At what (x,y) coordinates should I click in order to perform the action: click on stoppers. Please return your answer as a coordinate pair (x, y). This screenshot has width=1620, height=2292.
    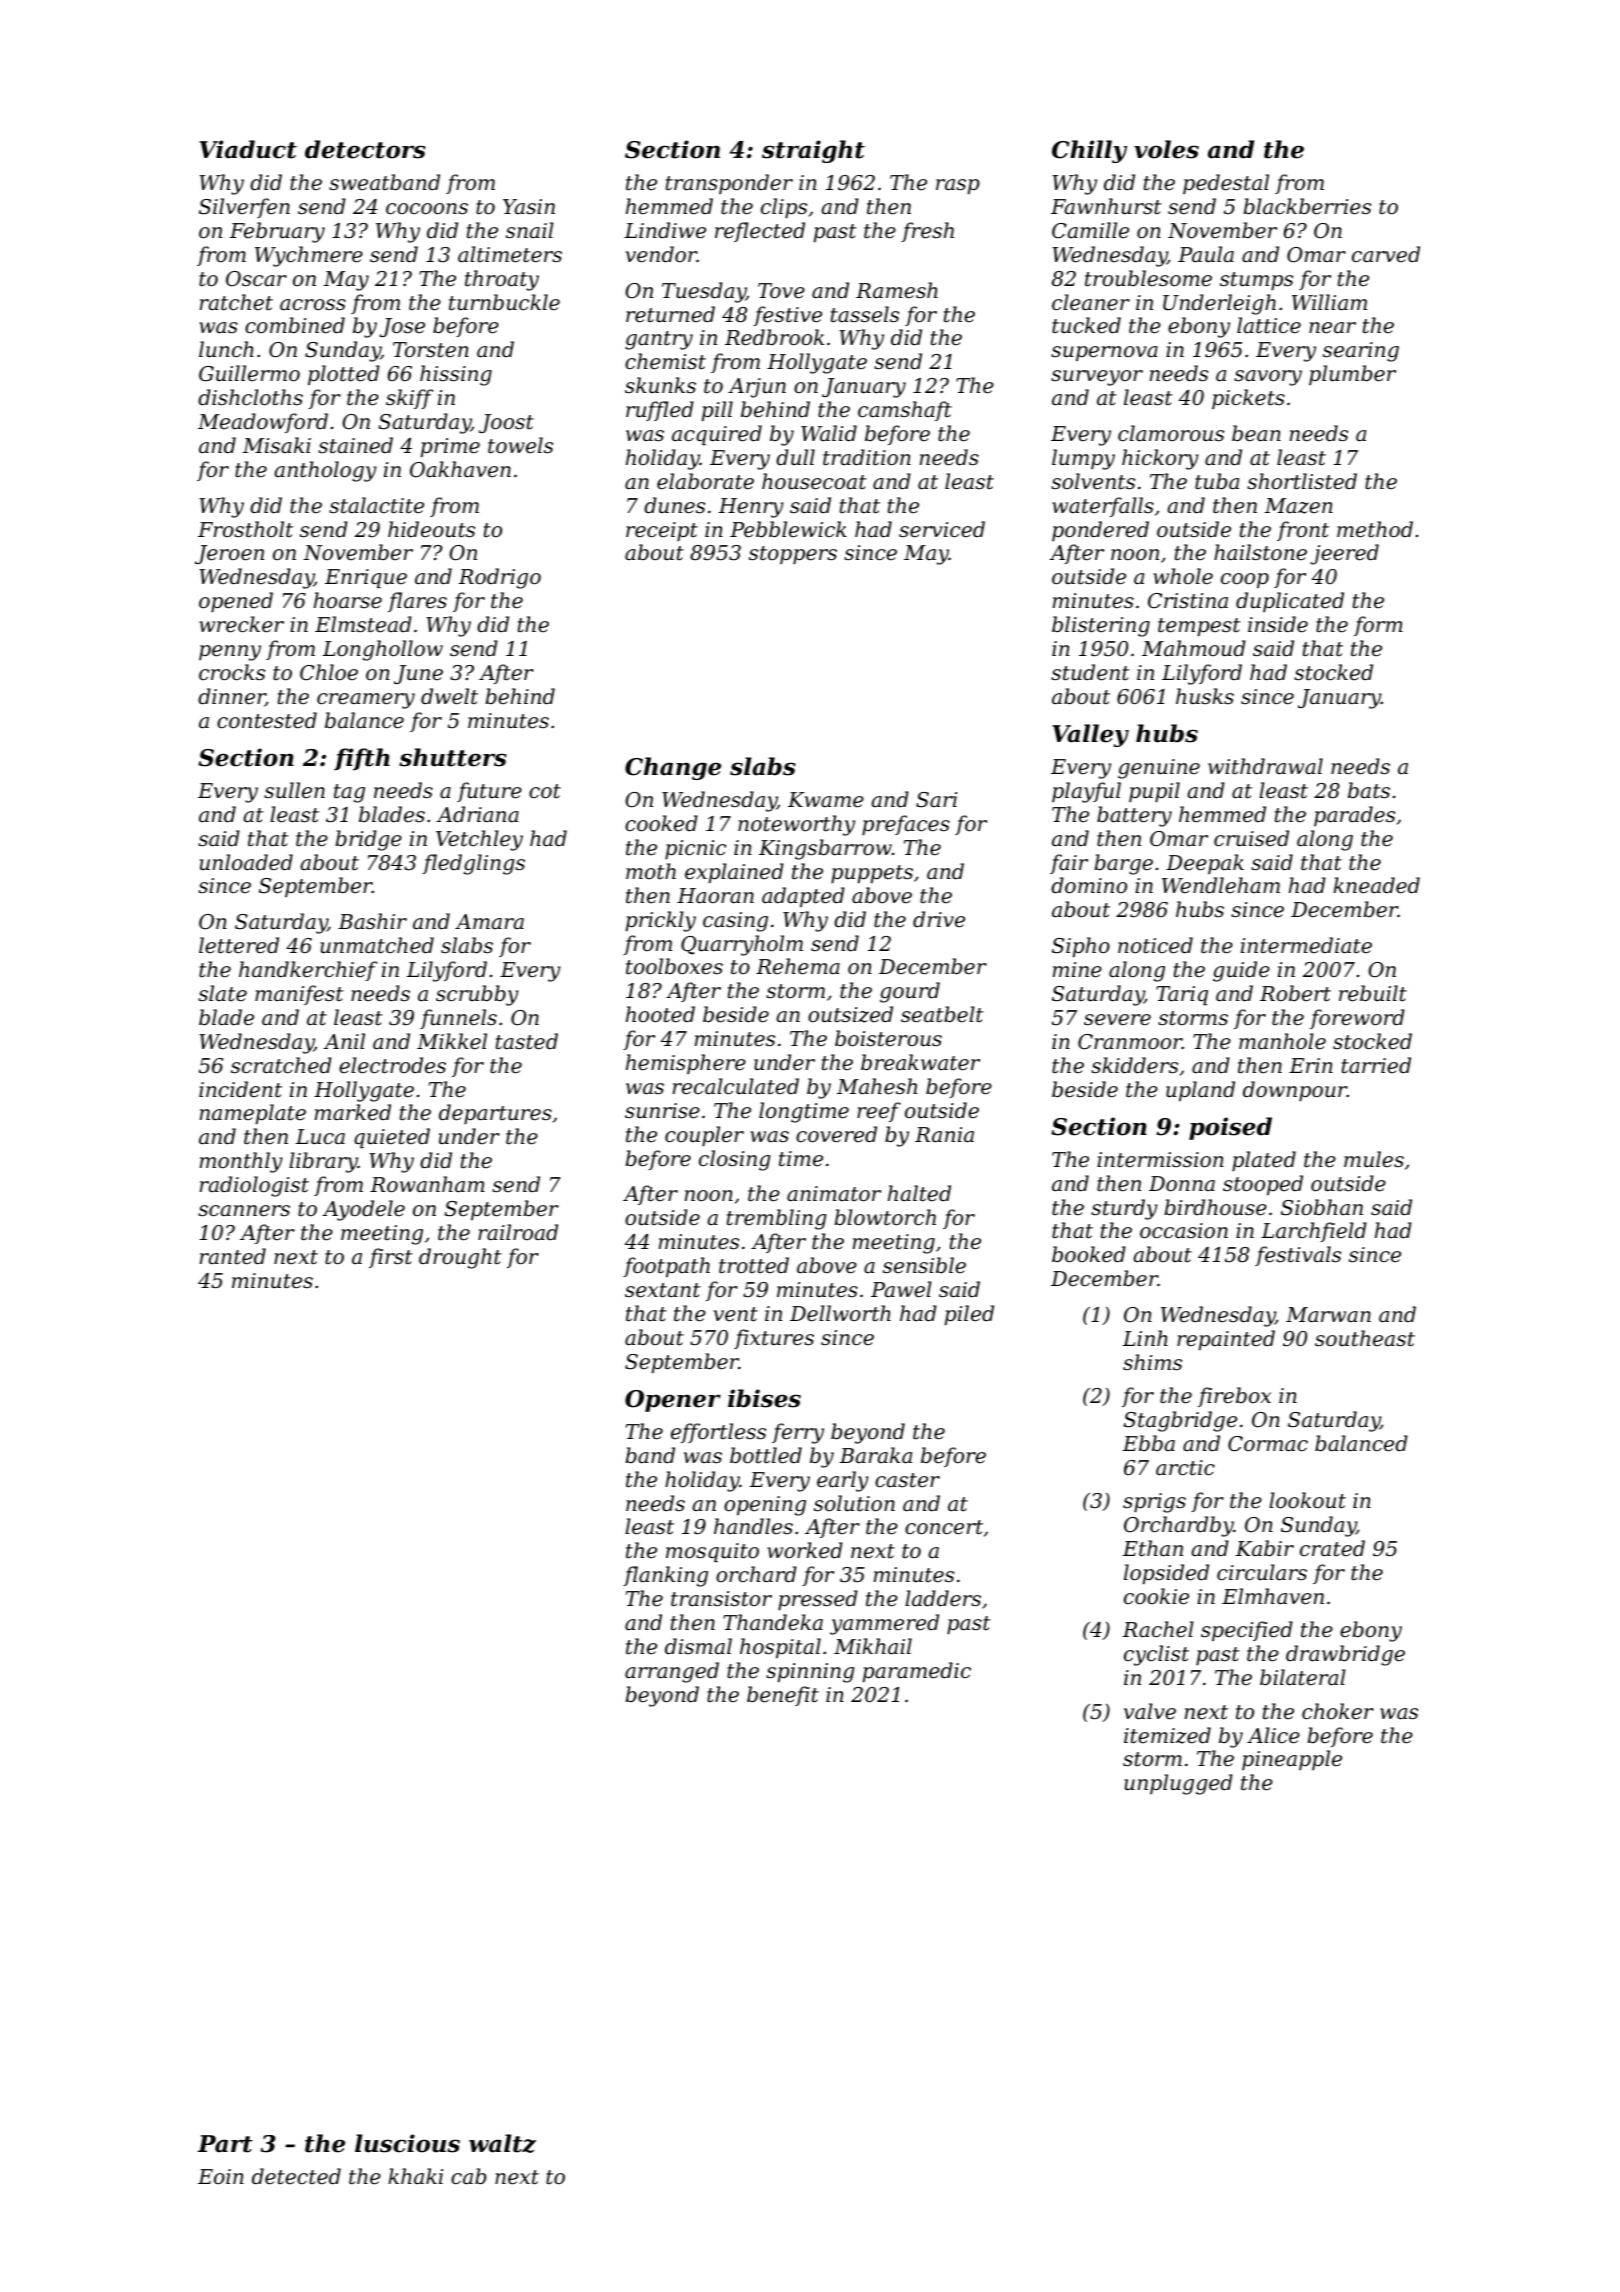
    Looking at the image, I should click on (793, 555).
